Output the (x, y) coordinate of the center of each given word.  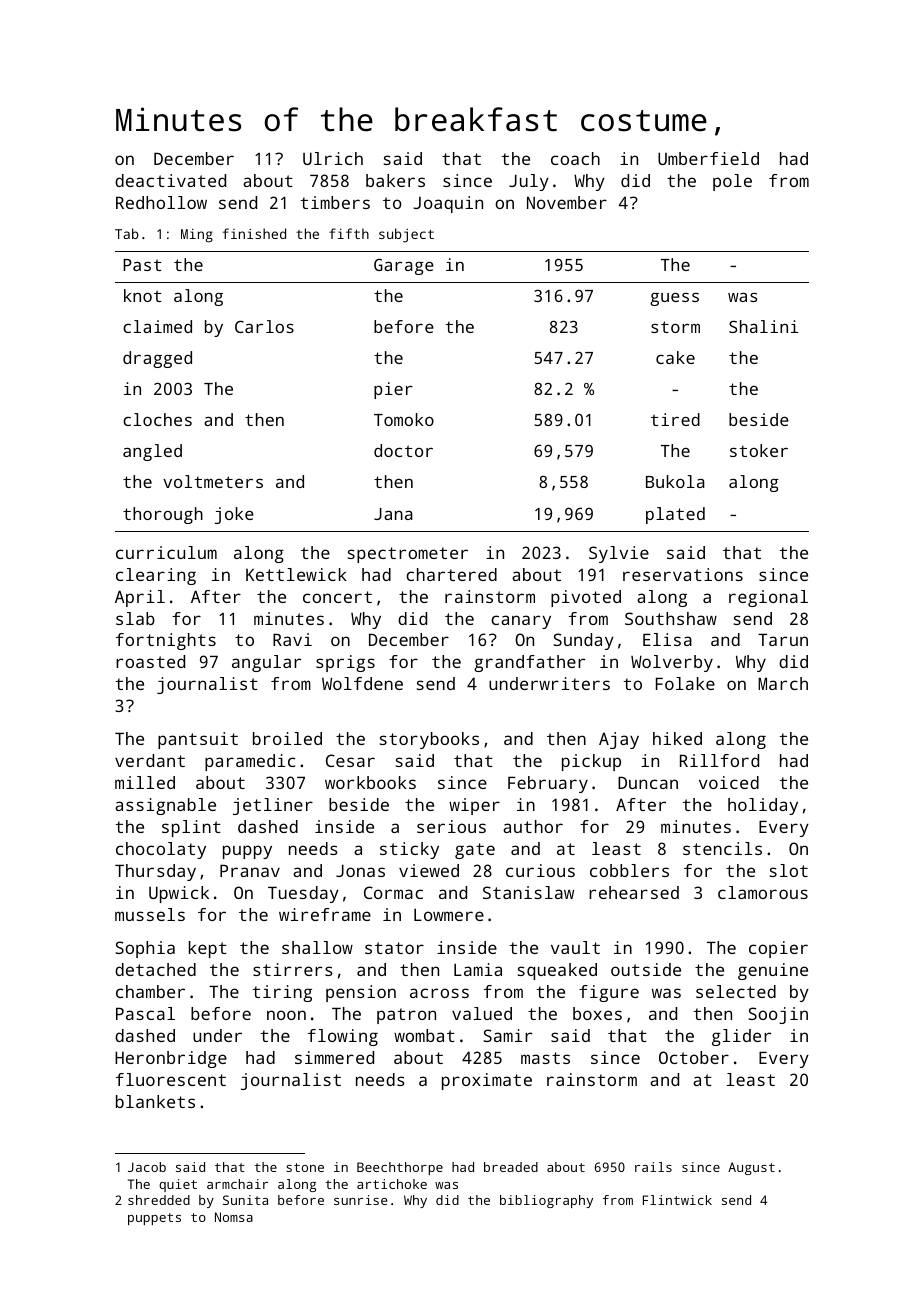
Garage (404, 266)
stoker (759, 450)
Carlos (264, 326)
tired (675, 419)
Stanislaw (528, 892)
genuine (773, 971)
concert (337, 597)
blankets (155, 1101)
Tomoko (404, 419)
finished (254, 233)
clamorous (763, 892)
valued (482, 1013)
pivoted (586, 598)
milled (145, 782)
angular (266, 663)
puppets (154, 1219)
